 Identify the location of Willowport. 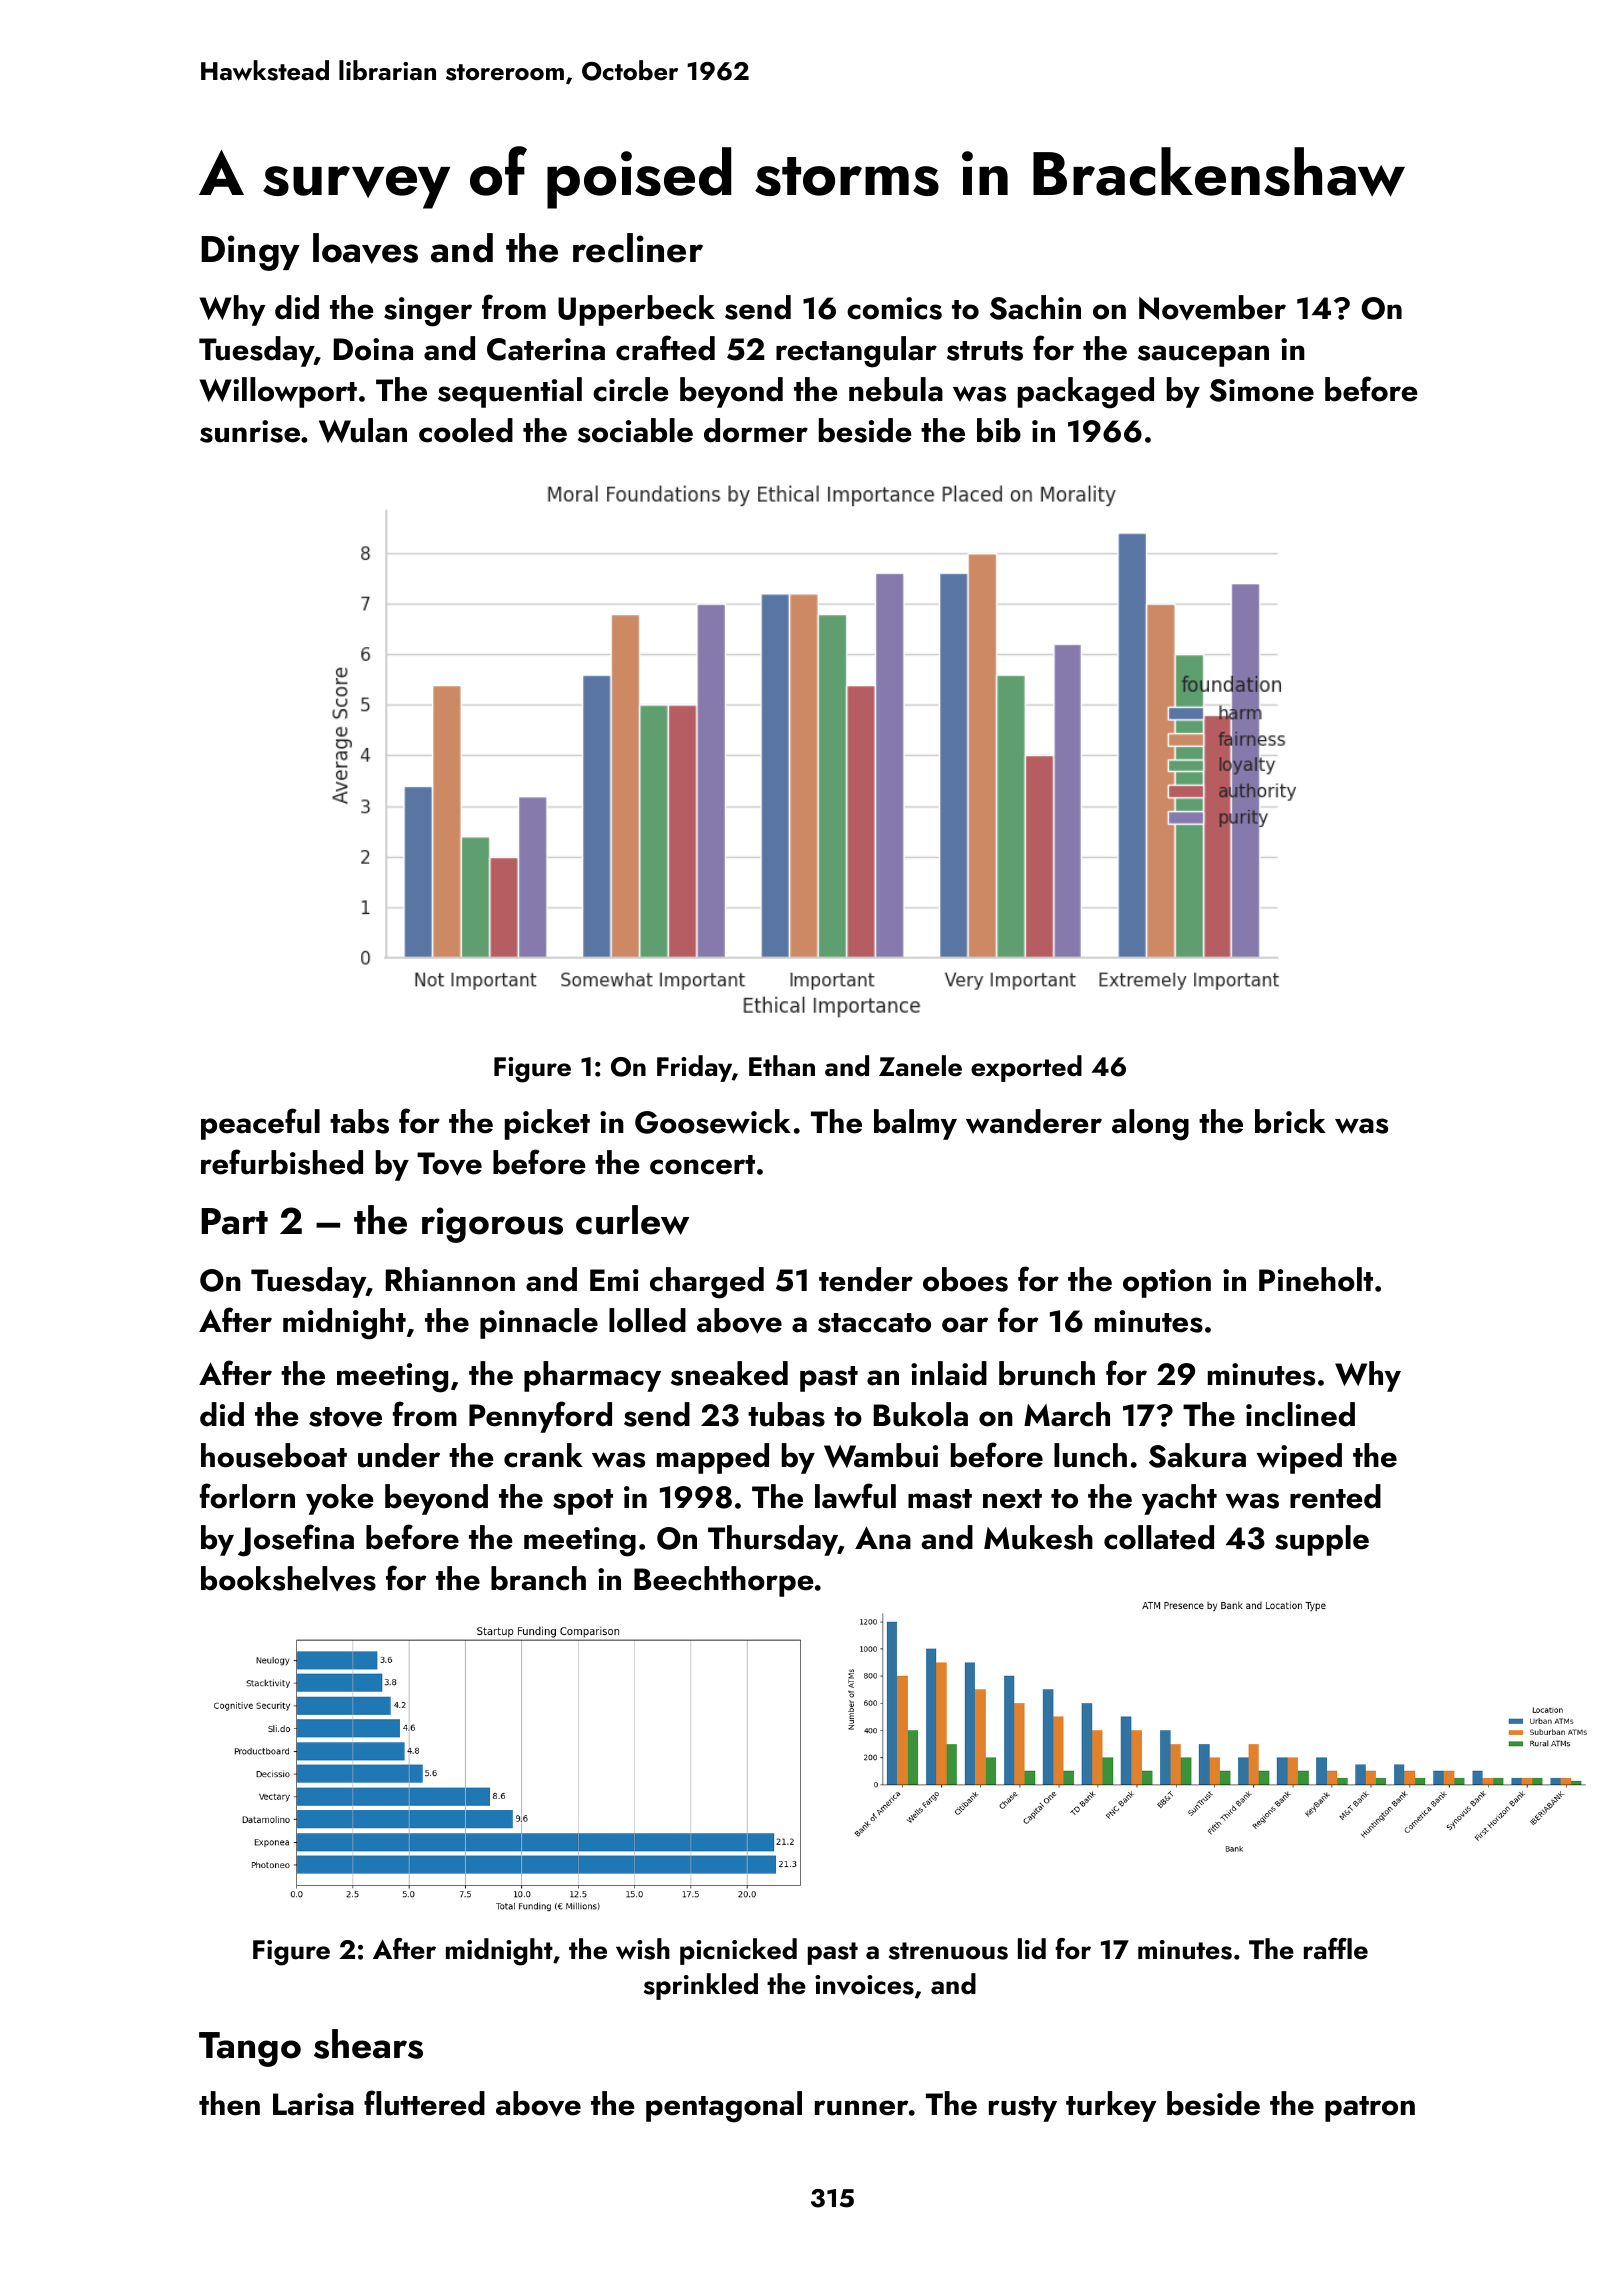
(278, 392).
